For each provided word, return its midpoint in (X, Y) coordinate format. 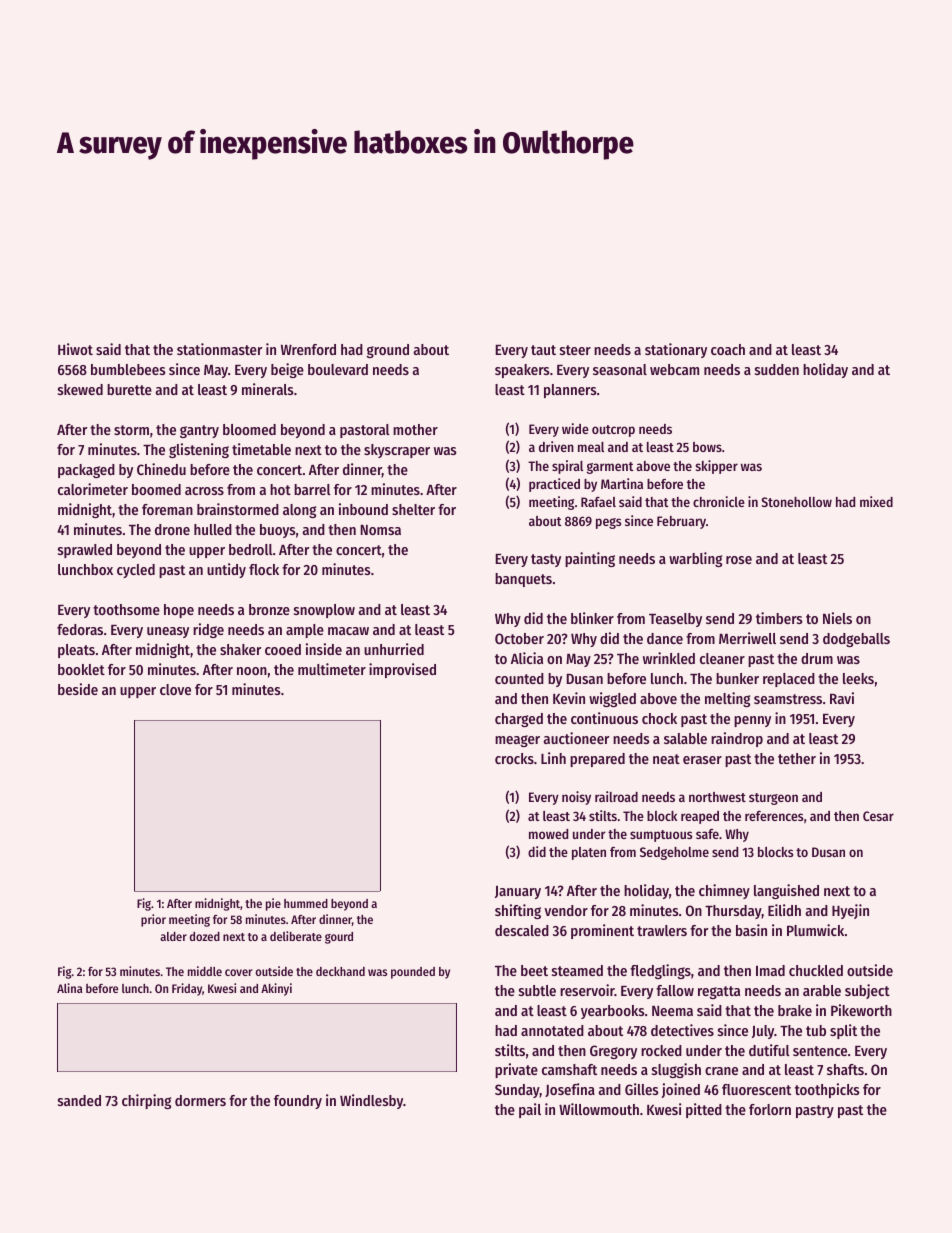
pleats (76, 651)
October (519, 638)
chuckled (816, 970)
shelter (413, 509)
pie (273, 904)
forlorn (770, 1109)
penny (752, 721)
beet (534, 970)
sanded (79, 1100)
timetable (261, 449)
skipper (716, 467)
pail (530, 1110)
